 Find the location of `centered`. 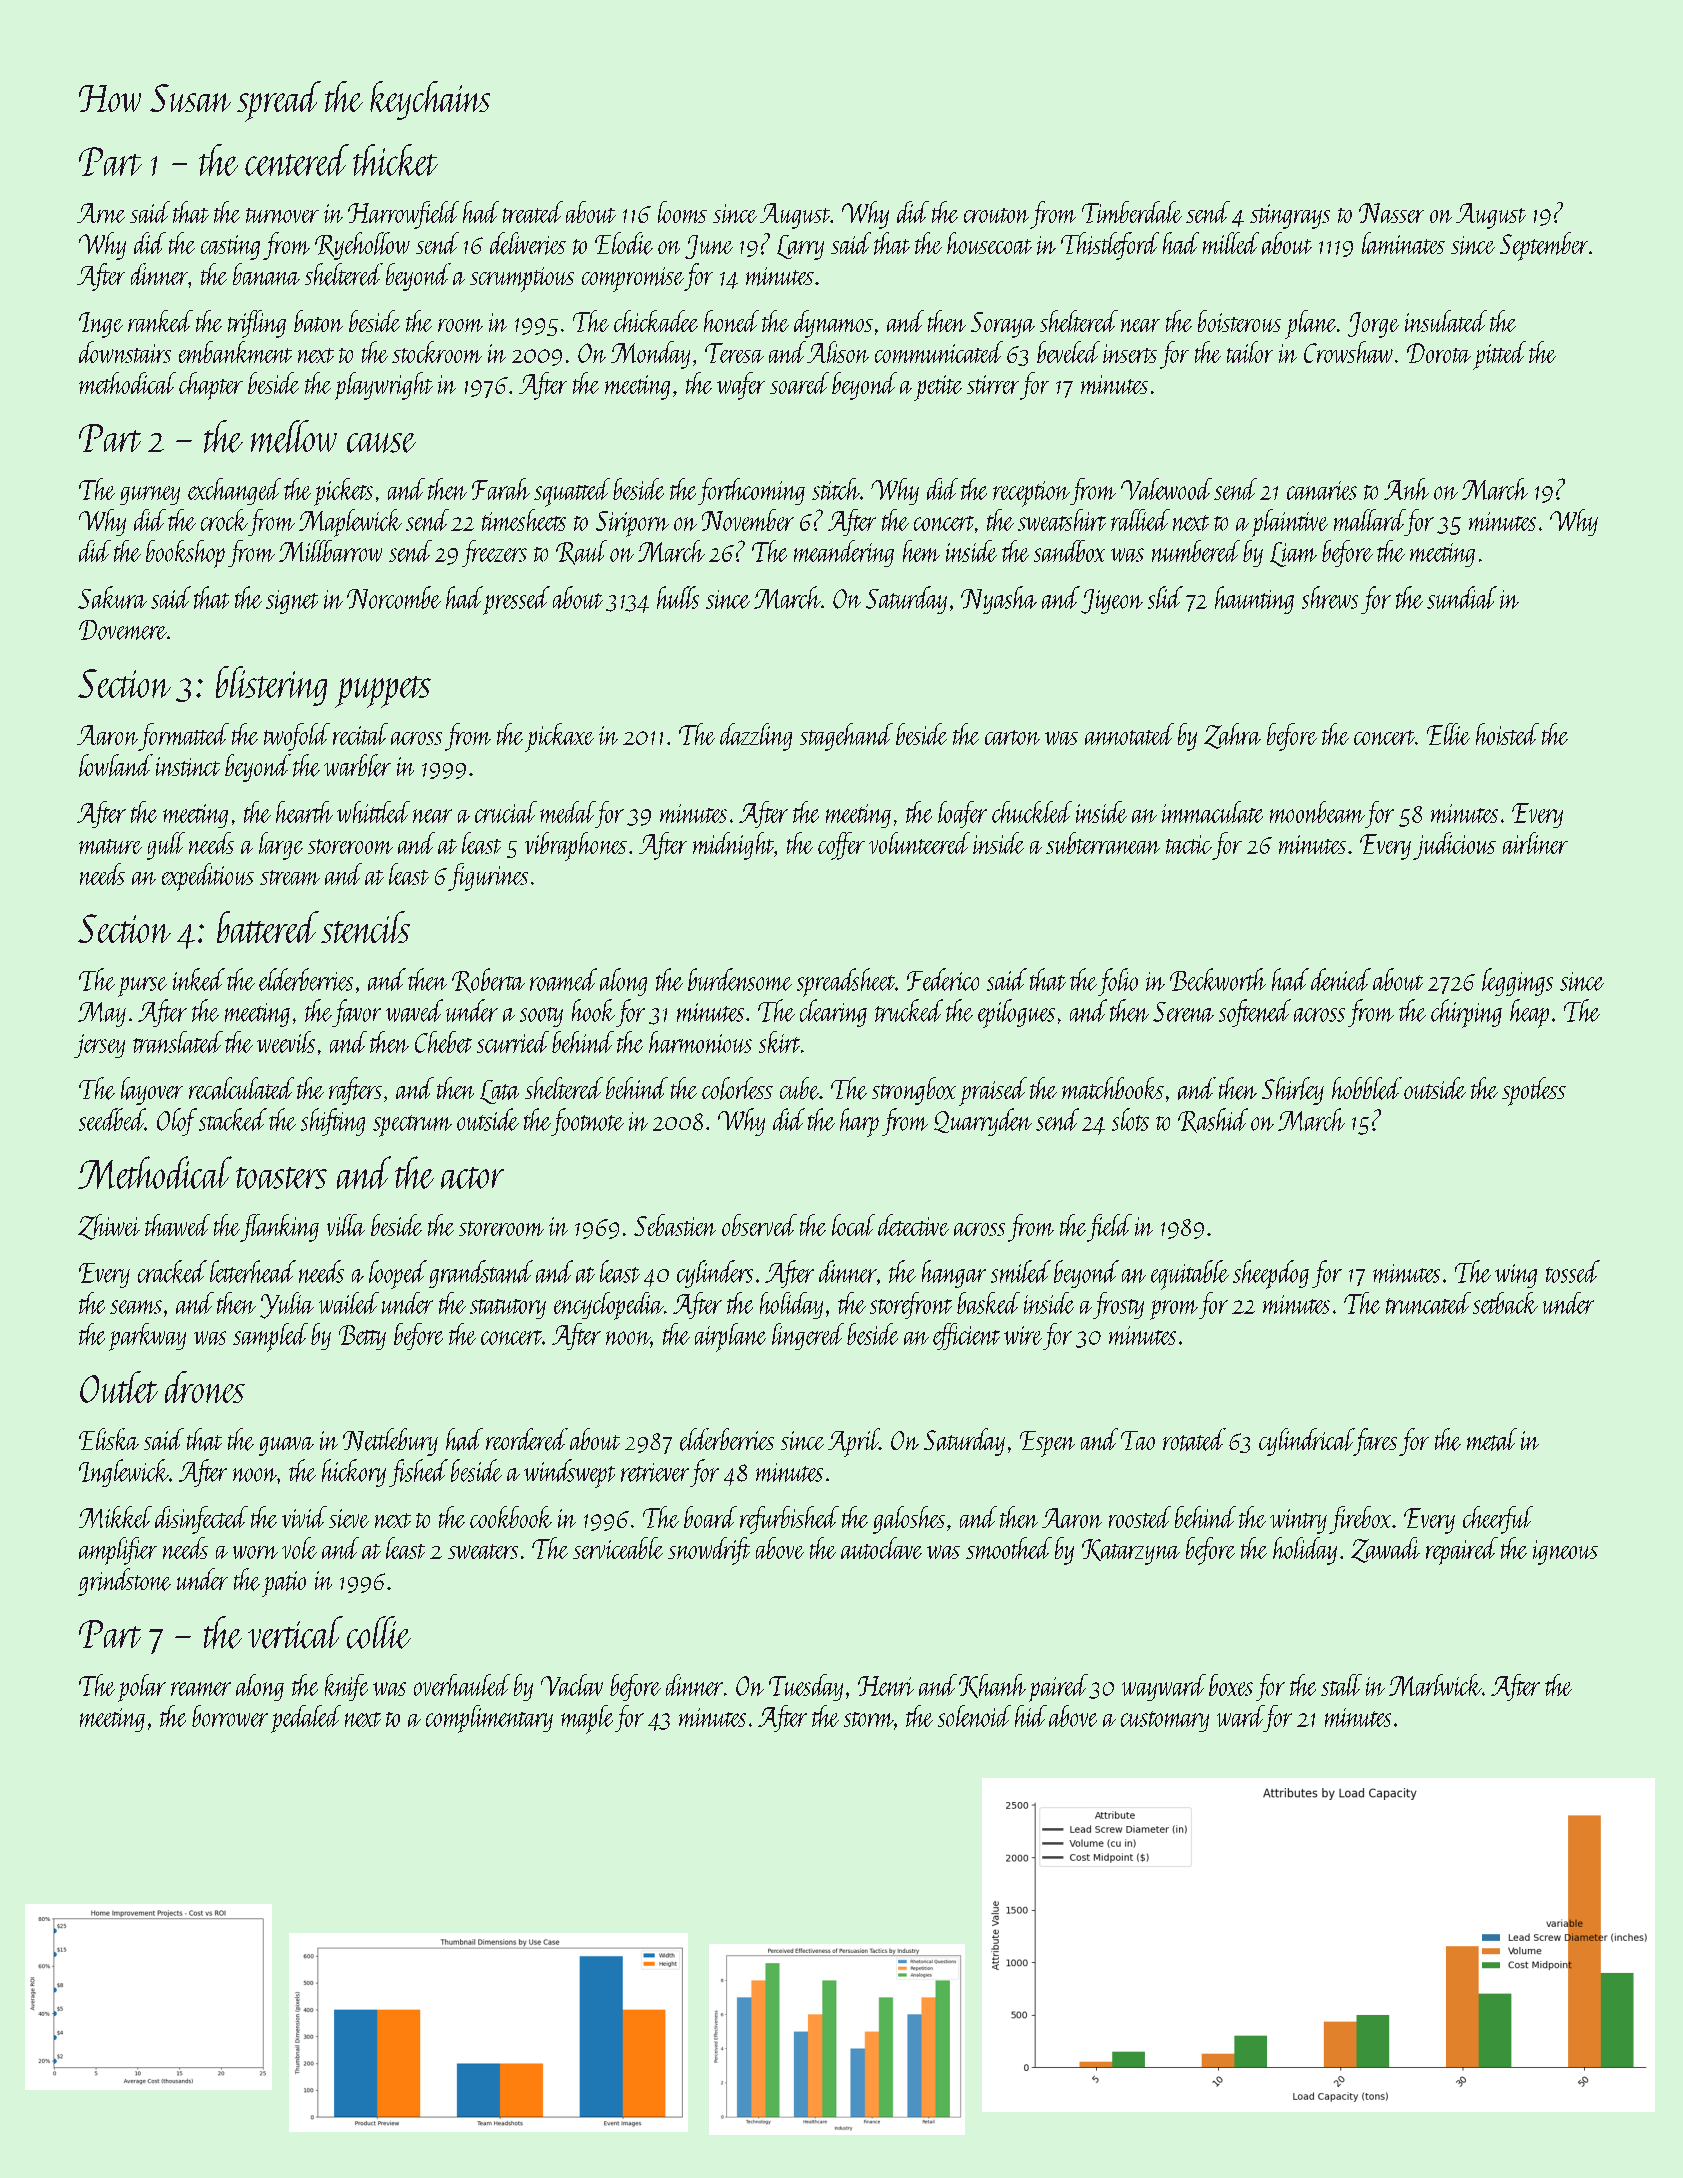

centered is located at coordinates (297, 160).
